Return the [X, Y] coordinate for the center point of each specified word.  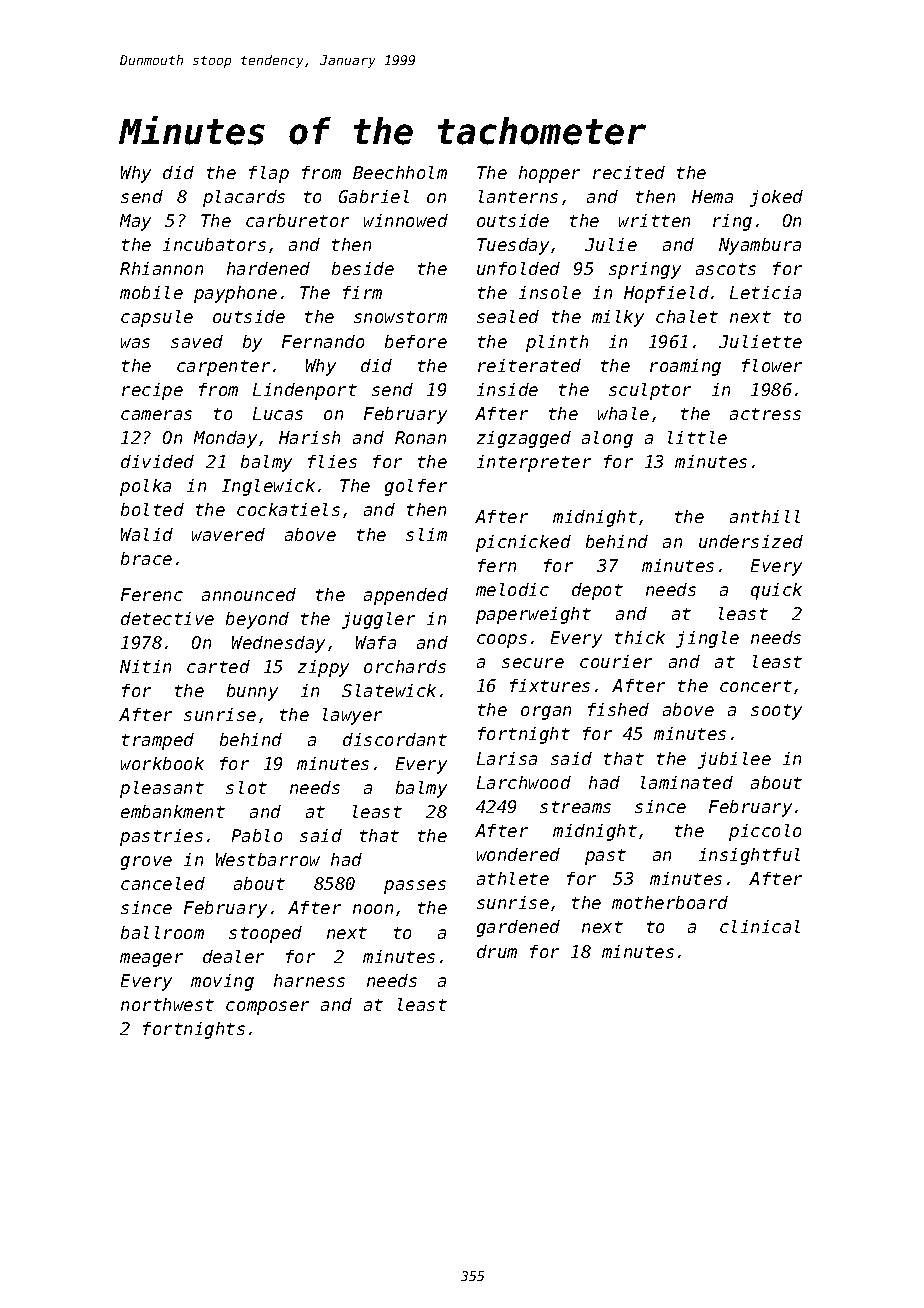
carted [218, 666]
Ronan [420, 437]
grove [146, 863]
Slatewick [389, 690]
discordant [395, 739]
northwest [167, 1004]
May [135, 222]
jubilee [734, 760]
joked [776, 198]
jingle [707, 639]
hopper [549, 174]
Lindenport [305, 391]
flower [772, 365]
